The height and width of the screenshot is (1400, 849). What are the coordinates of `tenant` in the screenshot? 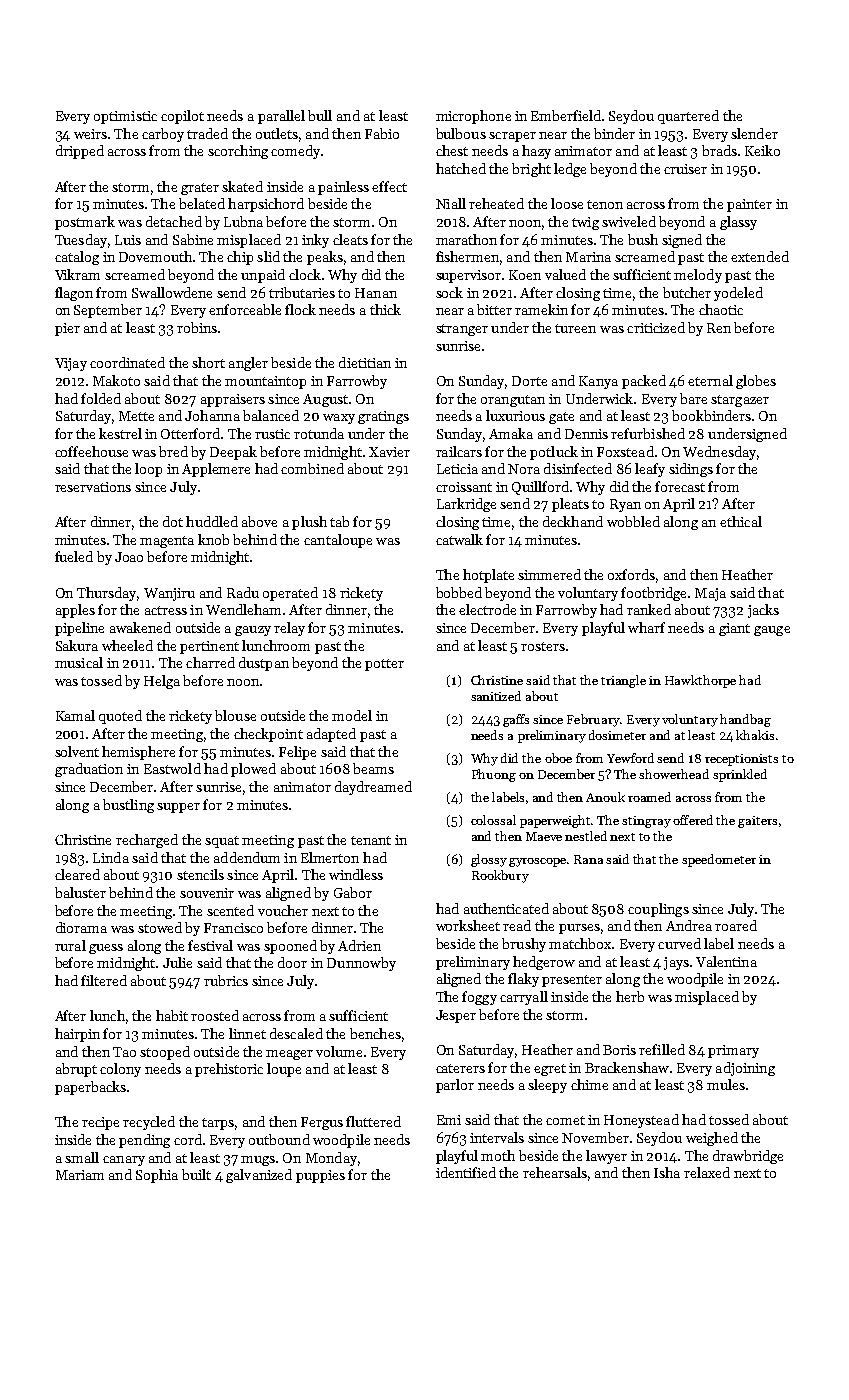 It's located at (371, 840).
